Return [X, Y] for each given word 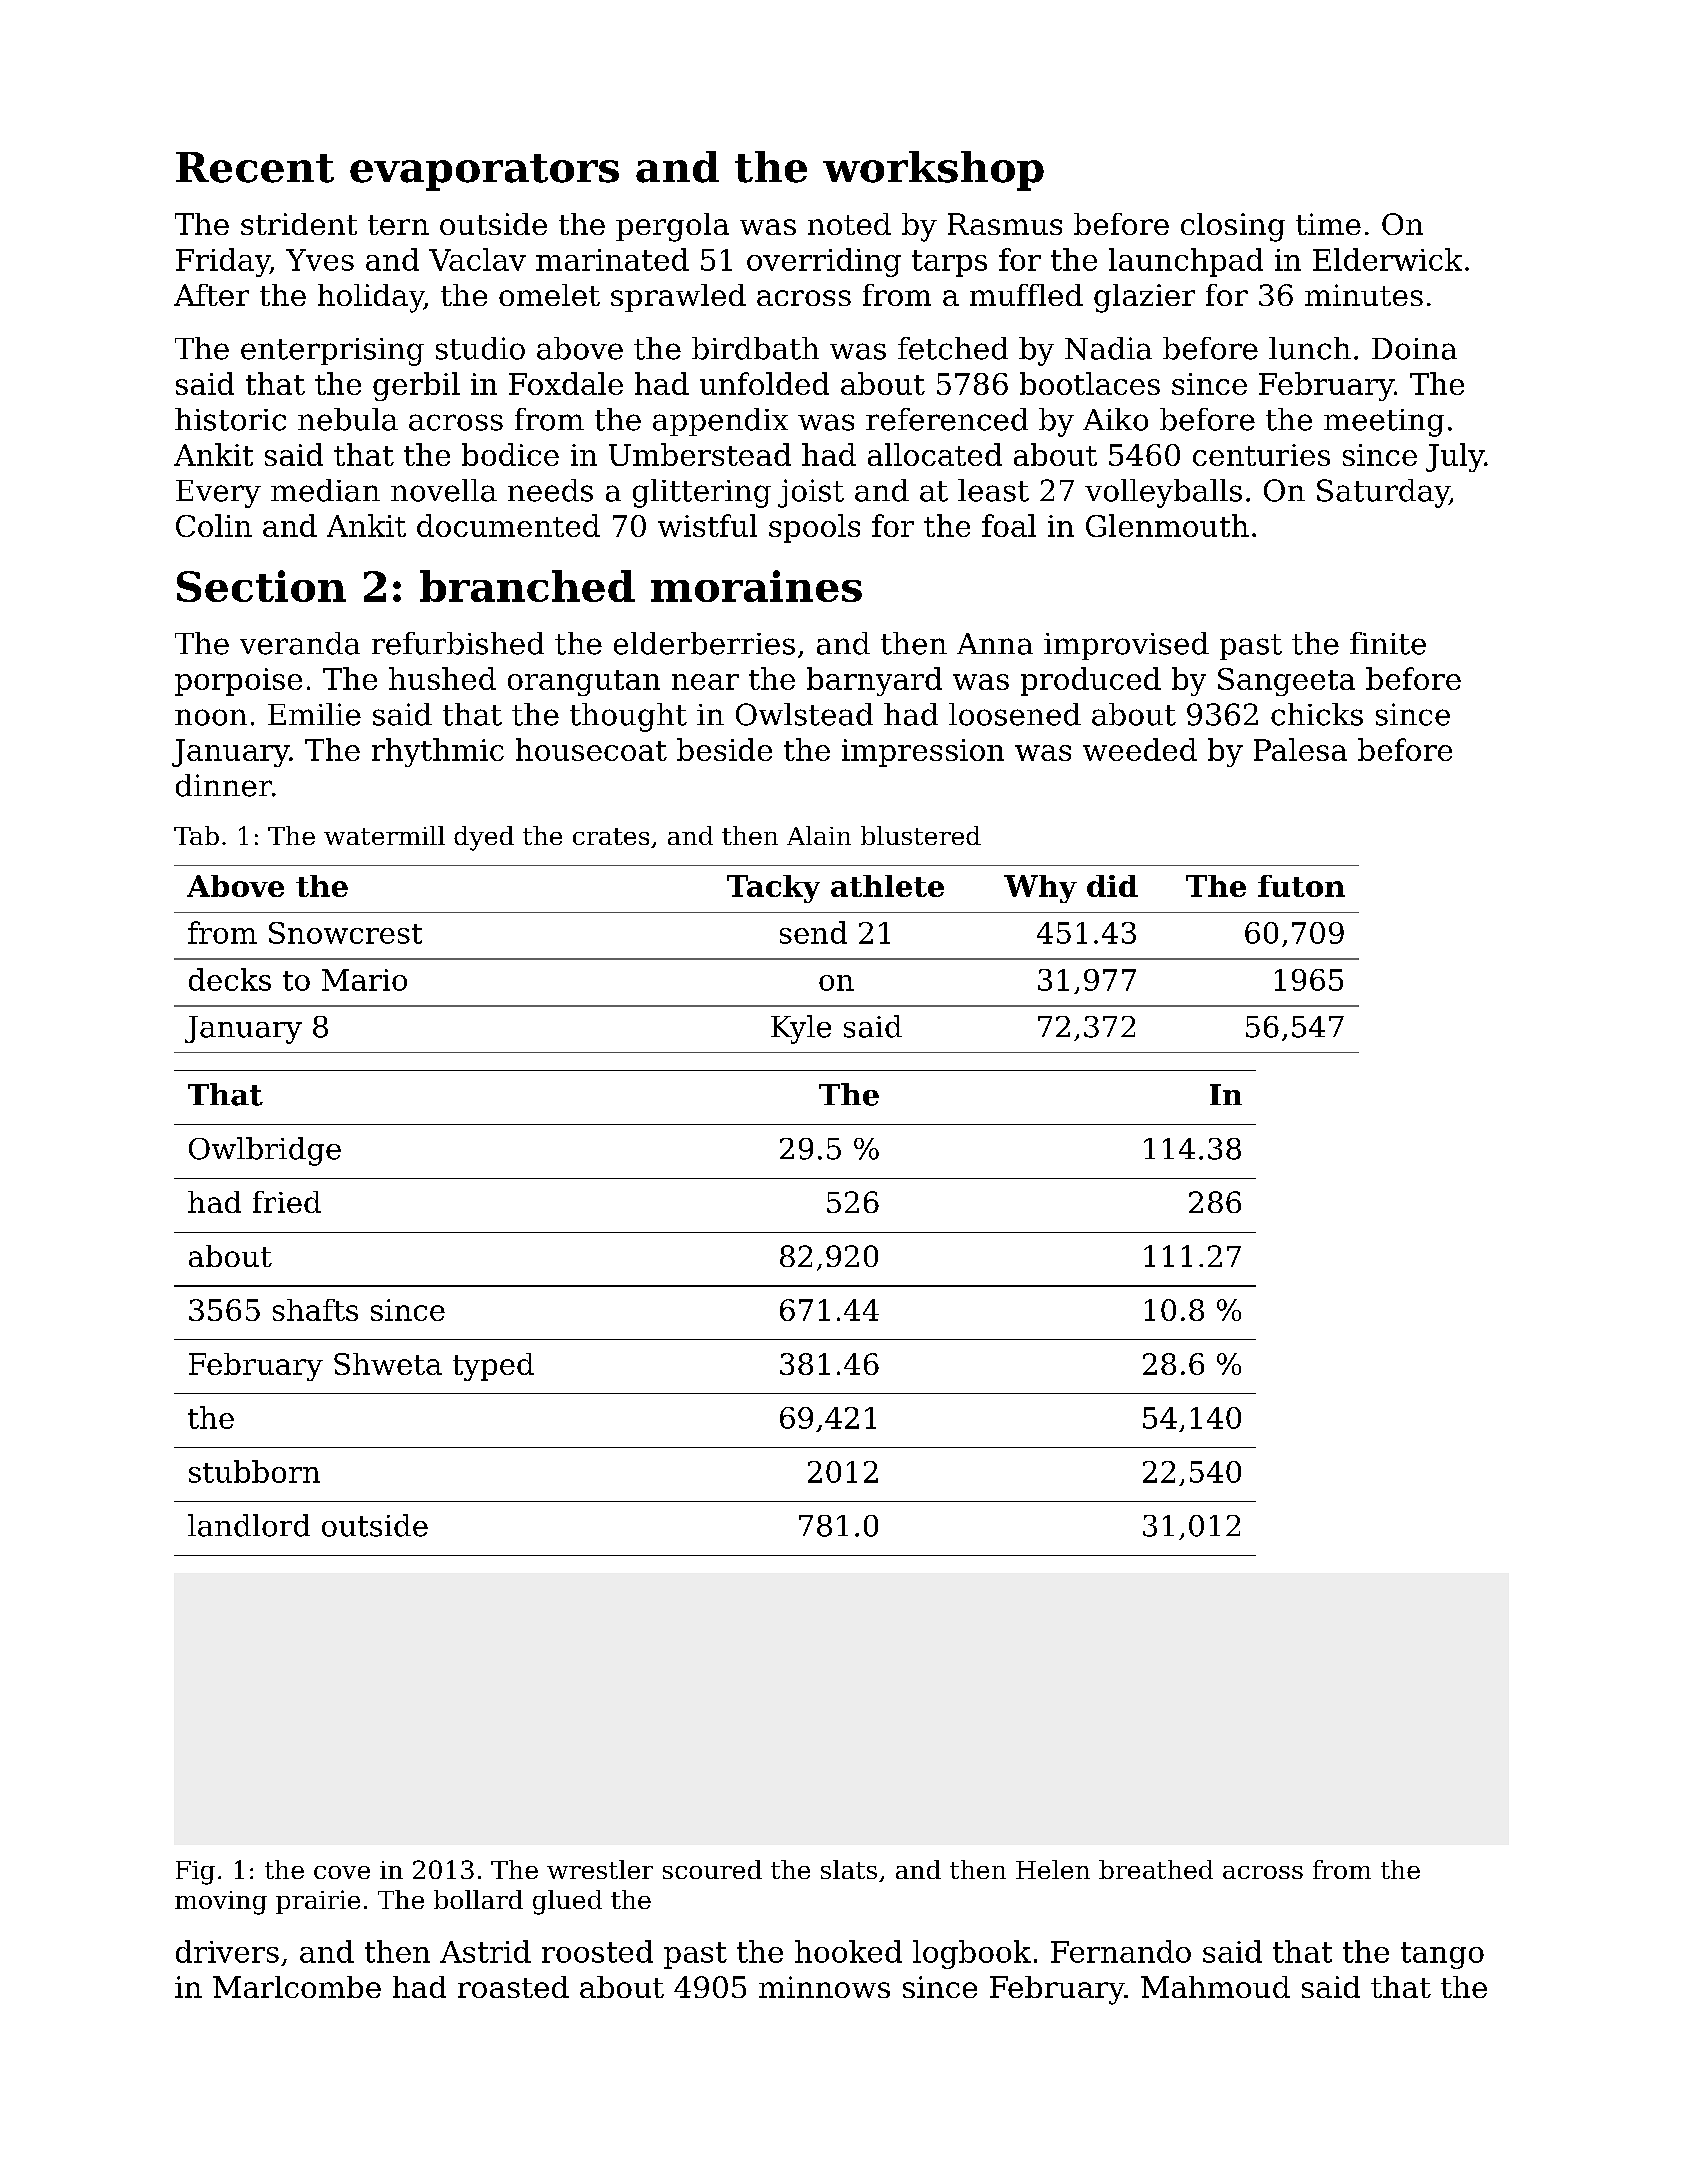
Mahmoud [1215, 1987]
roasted [513, 1987]
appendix [720, 422]
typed [493, 1367]
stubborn [254, 1471]
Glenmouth [1167, 525]
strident [299, 224]
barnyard [874, 681]
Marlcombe [297, 1987]
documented [508, 525]
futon [1301, 886]
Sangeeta [1286, 682]
